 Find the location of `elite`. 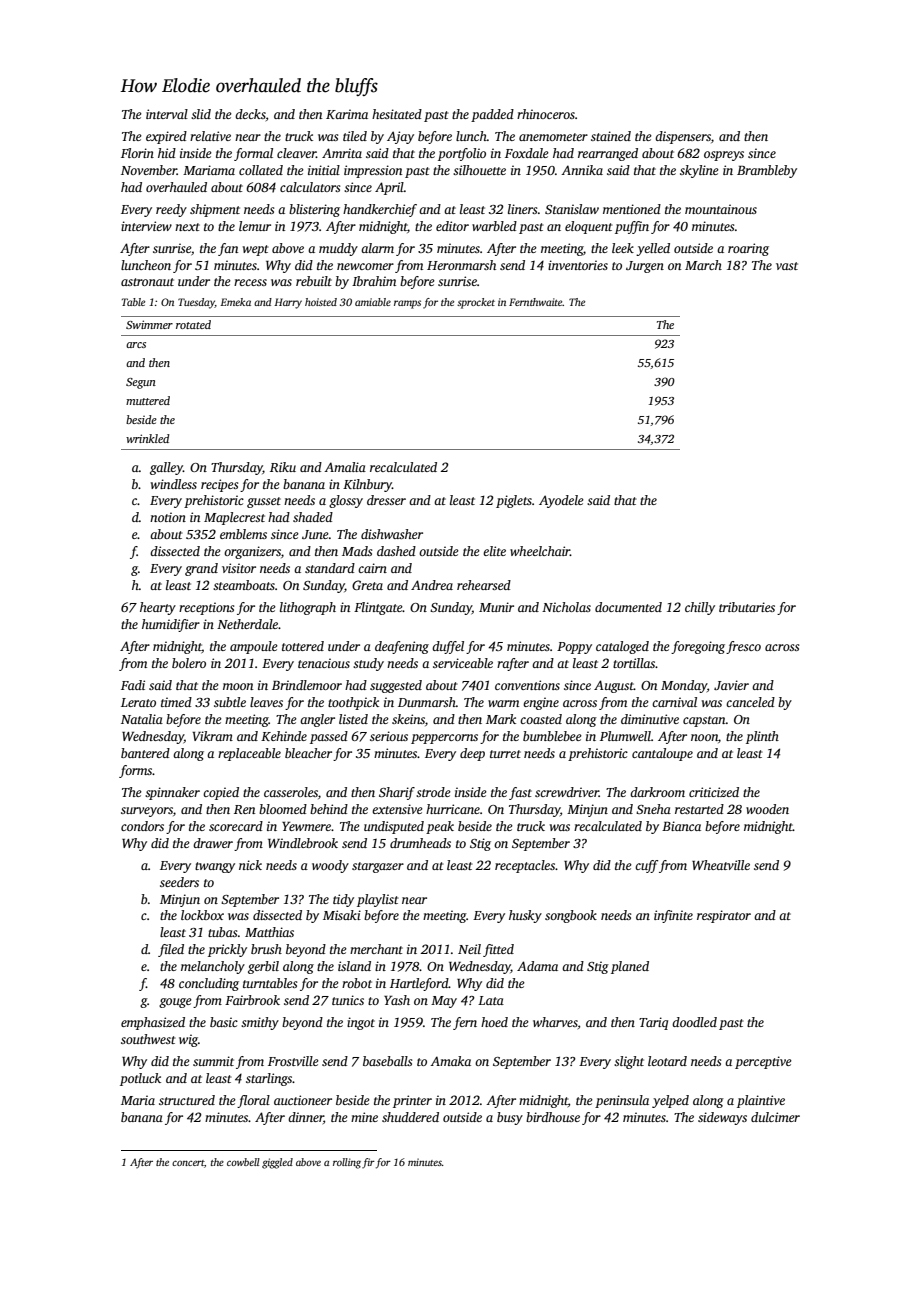

elite is located at coordinates (494, 551).
